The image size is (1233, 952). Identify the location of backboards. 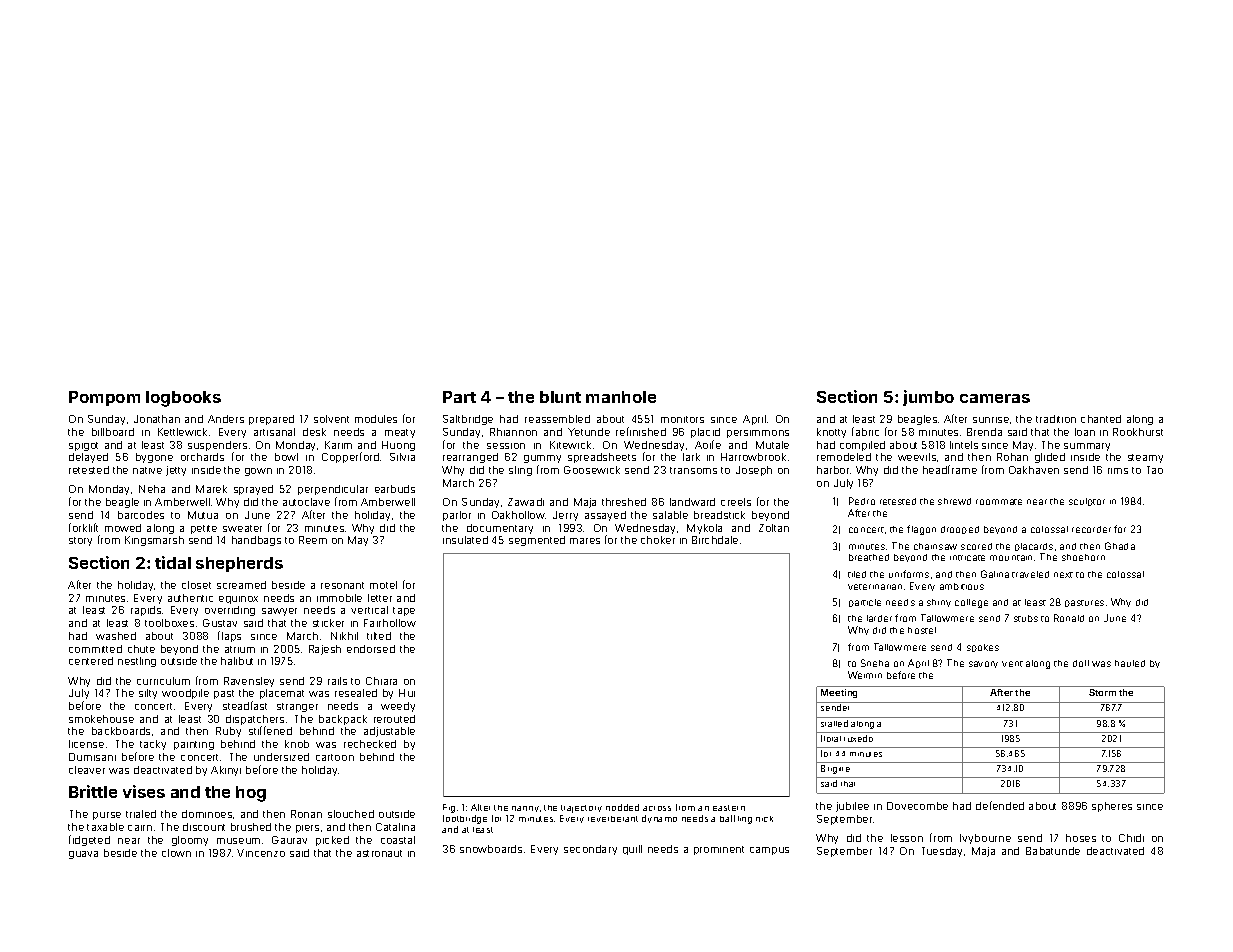
(121, 731).
